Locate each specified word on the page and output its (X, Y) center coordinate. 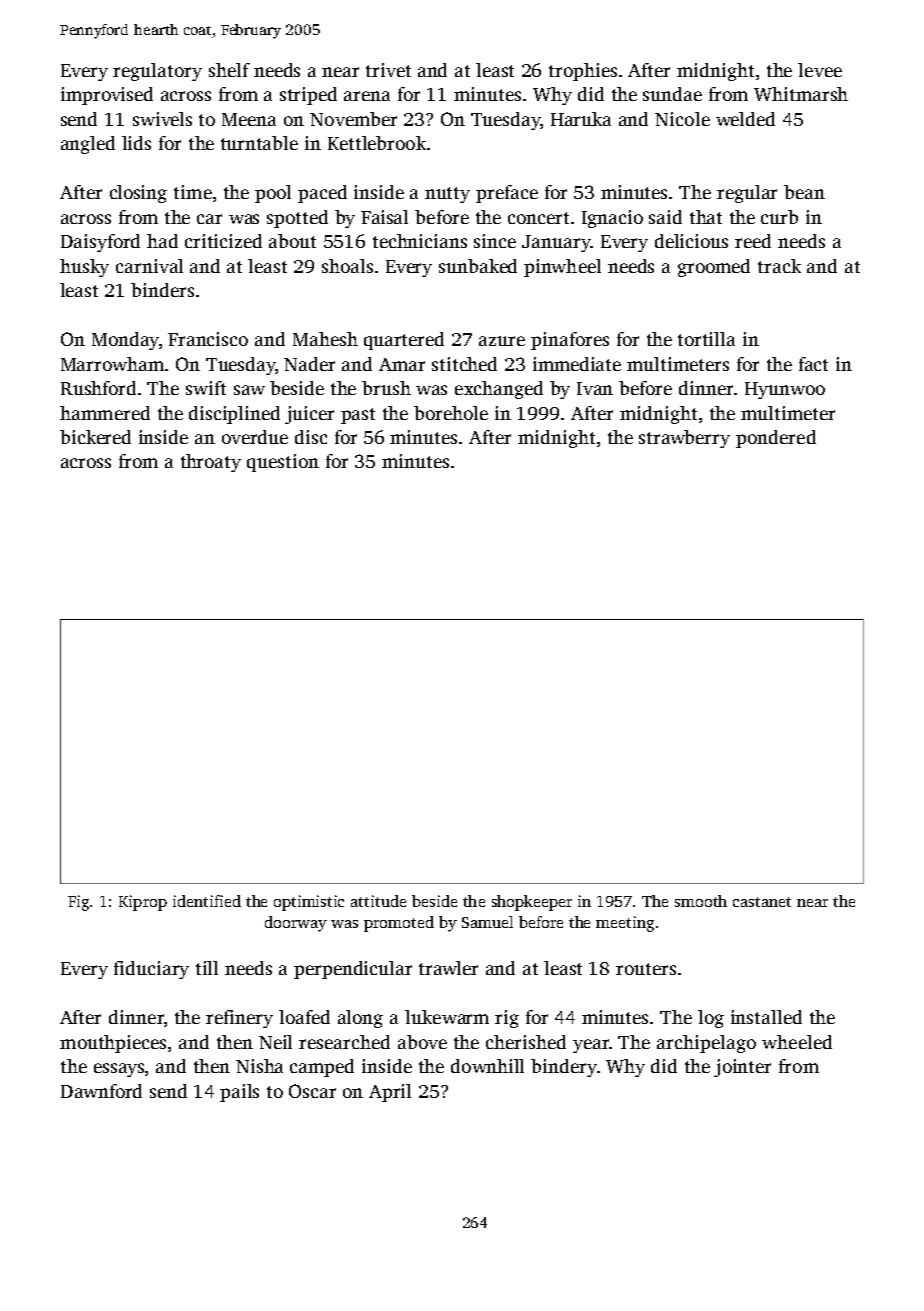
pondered (776, 439)
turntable (259, 143)
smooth (701, 901)
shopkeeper (532, 903)
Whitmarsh (801, 94)
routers (646, 969)
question (283, 463)
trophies (583, 72)
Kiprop (143, 903)
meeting (625, 924)
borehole (451, 413)
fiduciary (151, 970)
